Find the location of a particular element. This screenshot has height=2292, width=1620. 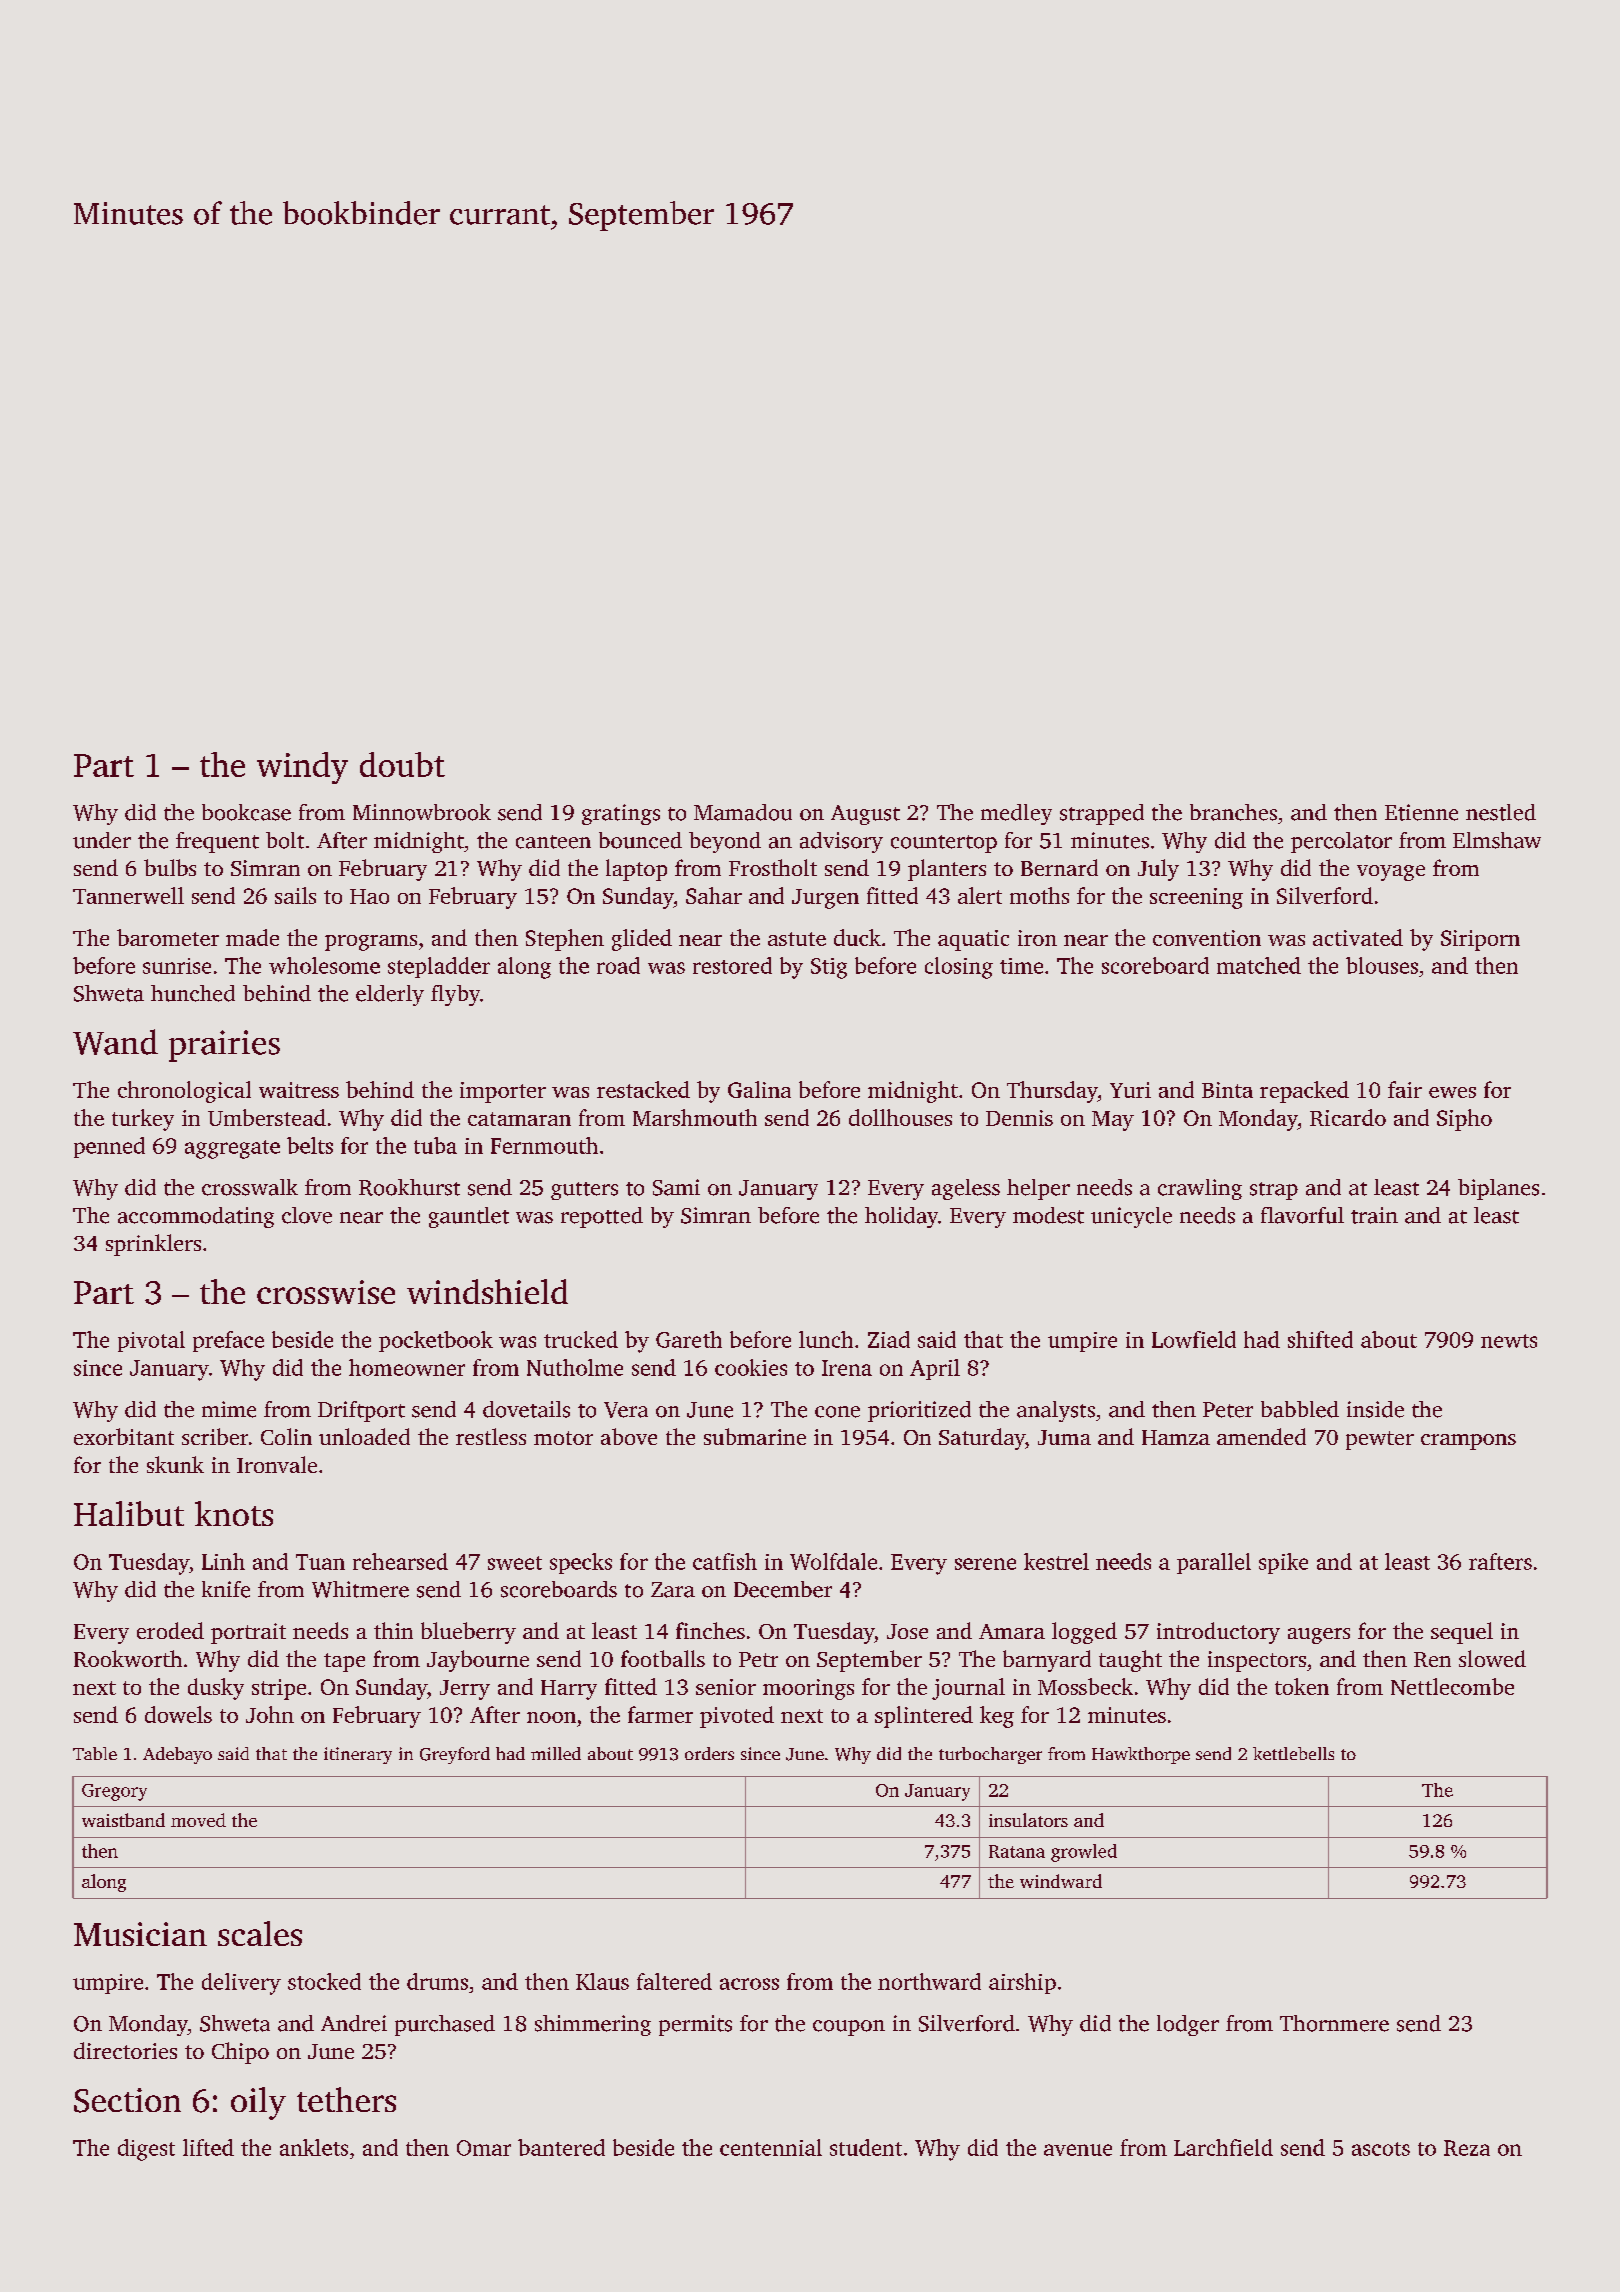

under is located at coordinates (102, 840).
